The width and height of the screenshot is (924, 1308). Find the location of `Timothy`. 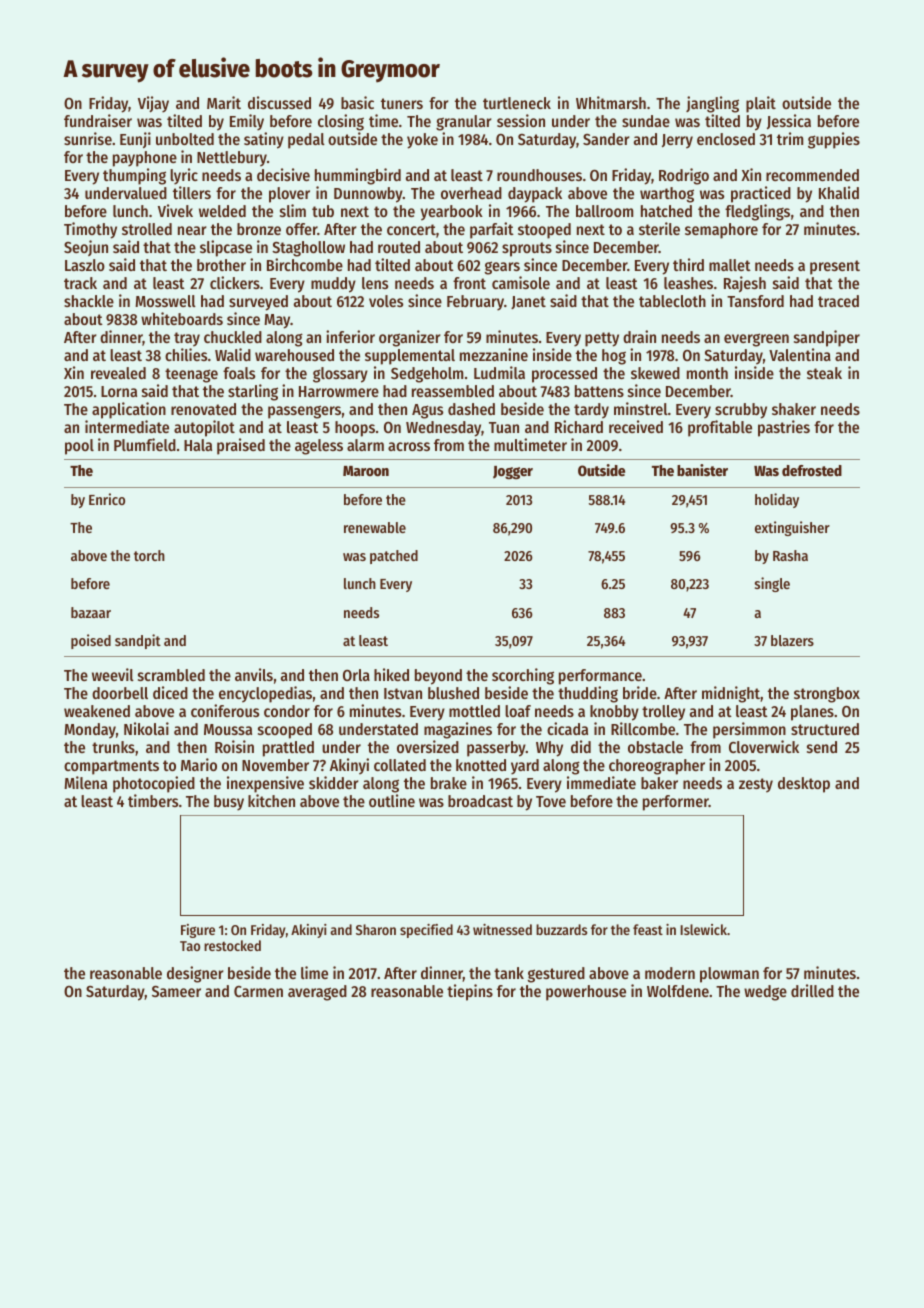

Timothy is located at coordinates (90, 230).
